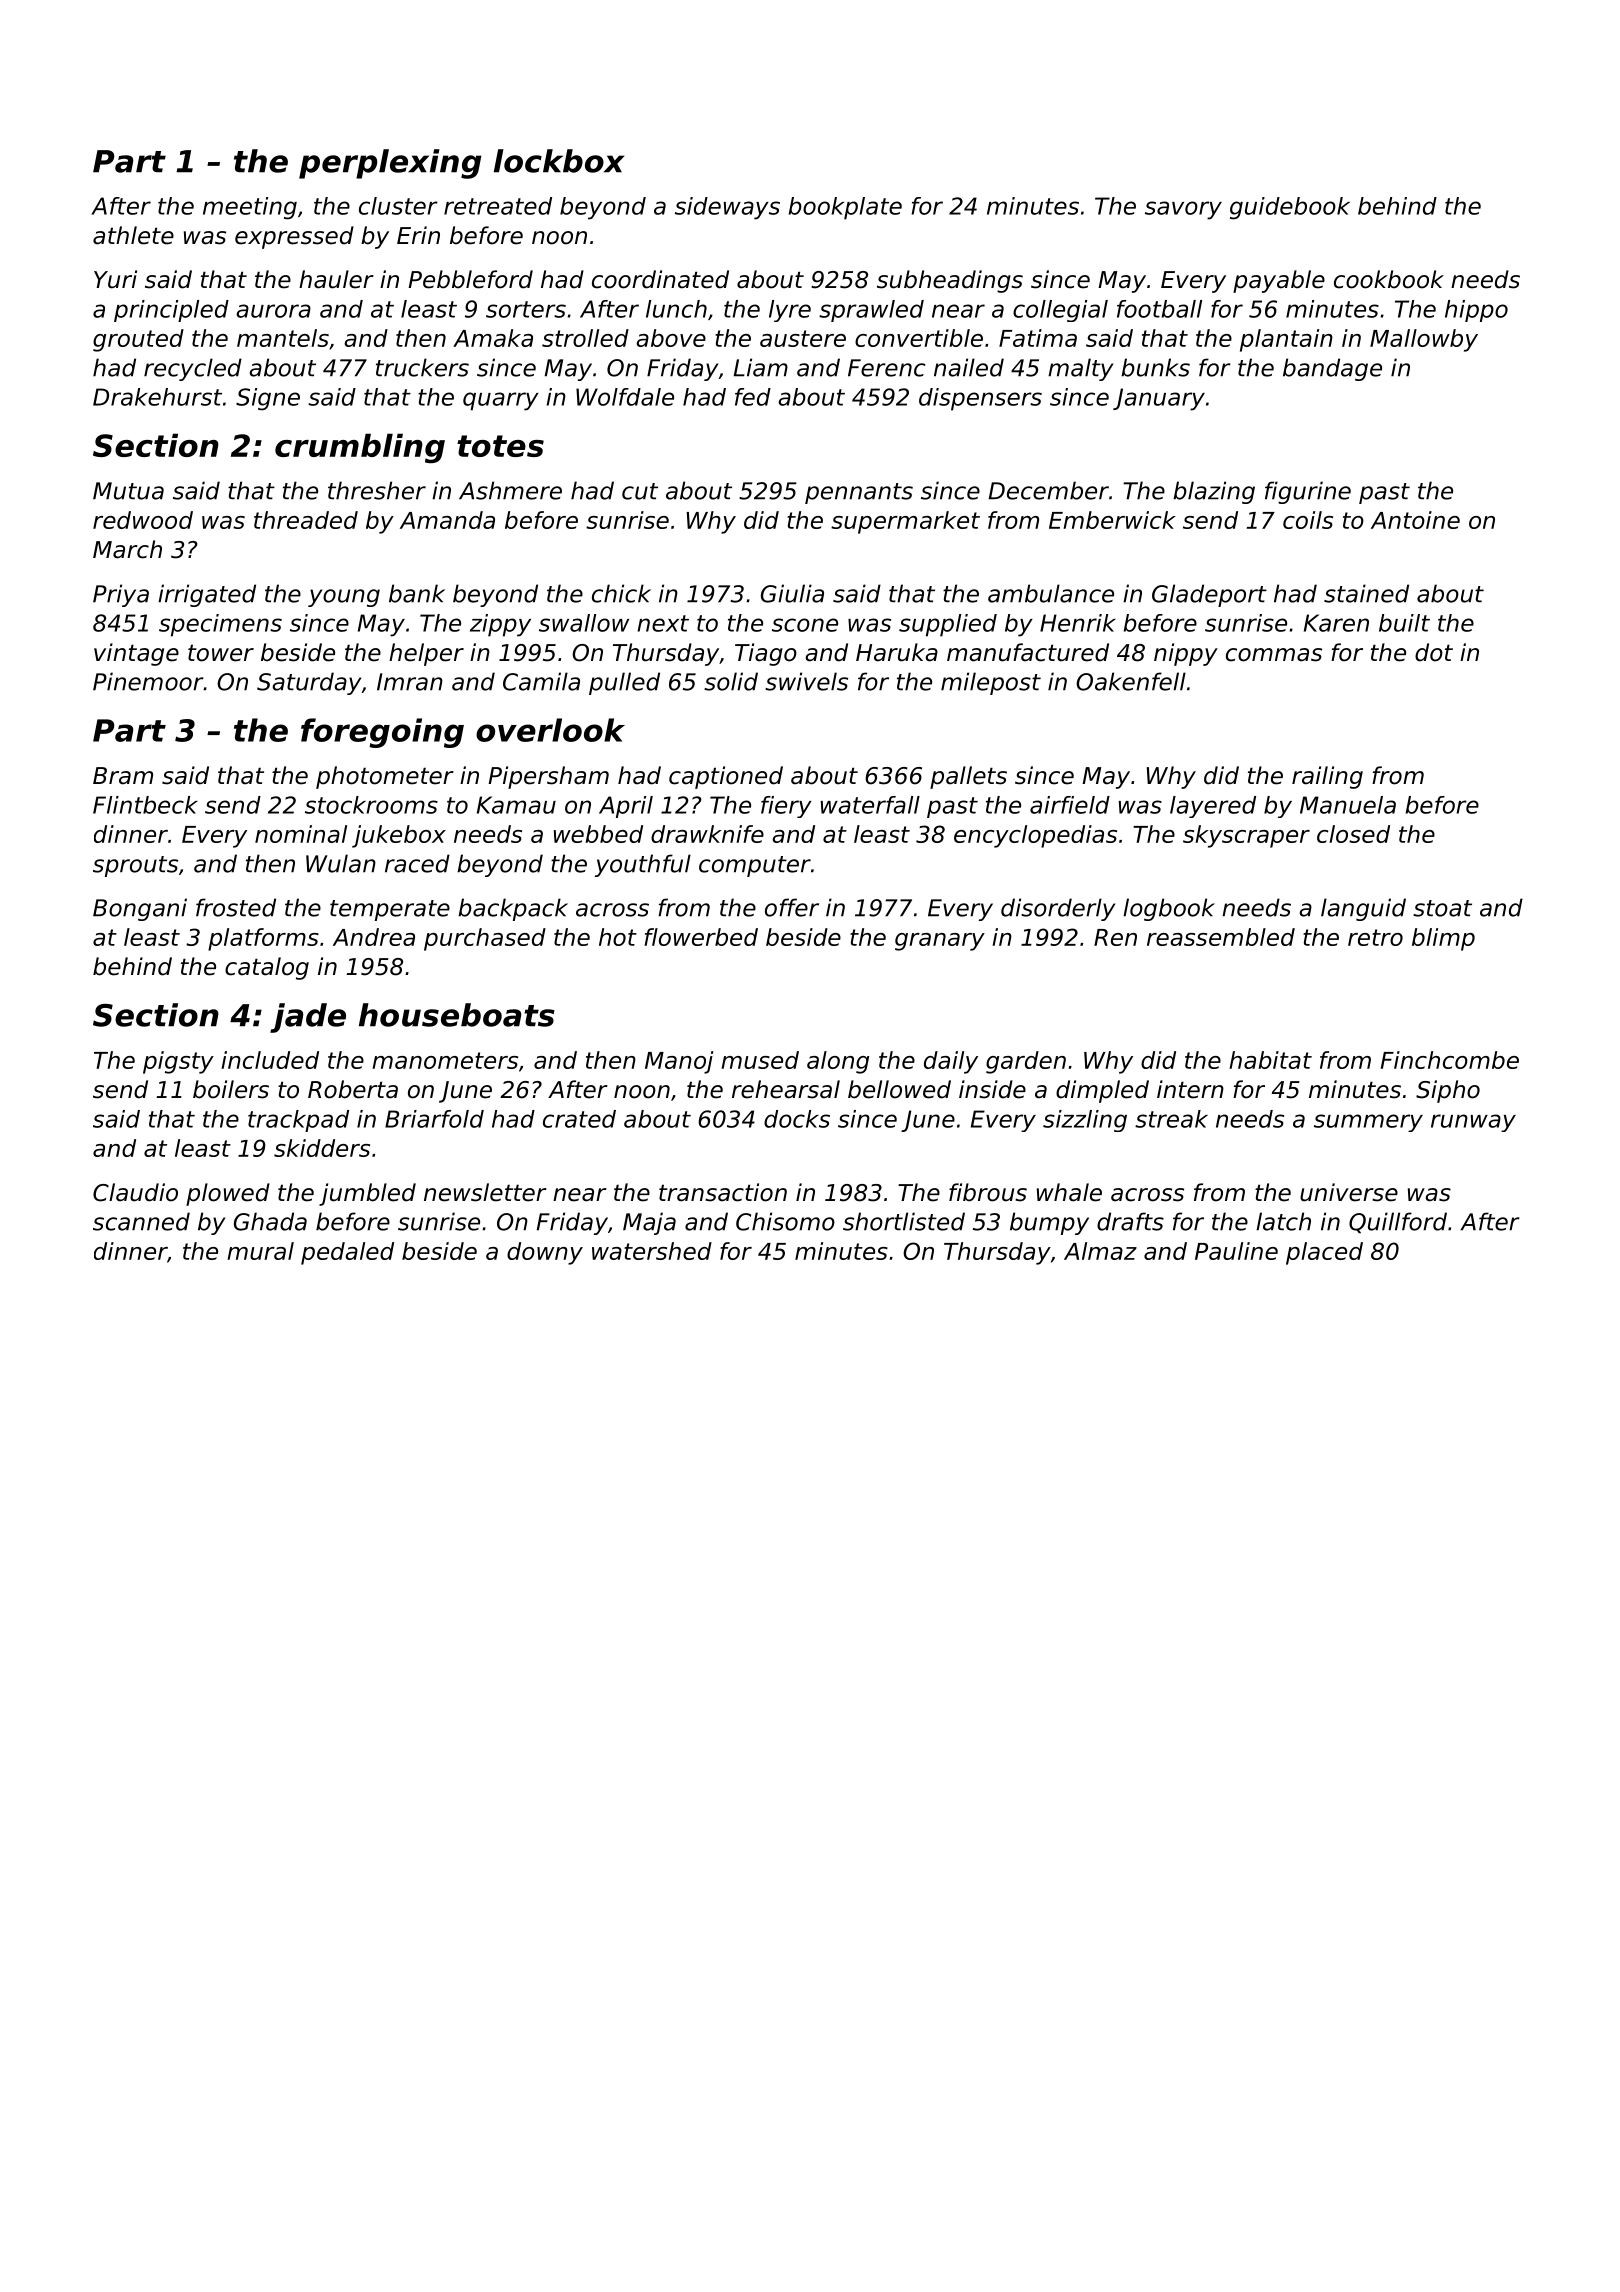  What do you see at coordinates (228, 1194) in the document?
I see `plowed` at bounding box center [228, 1194].
